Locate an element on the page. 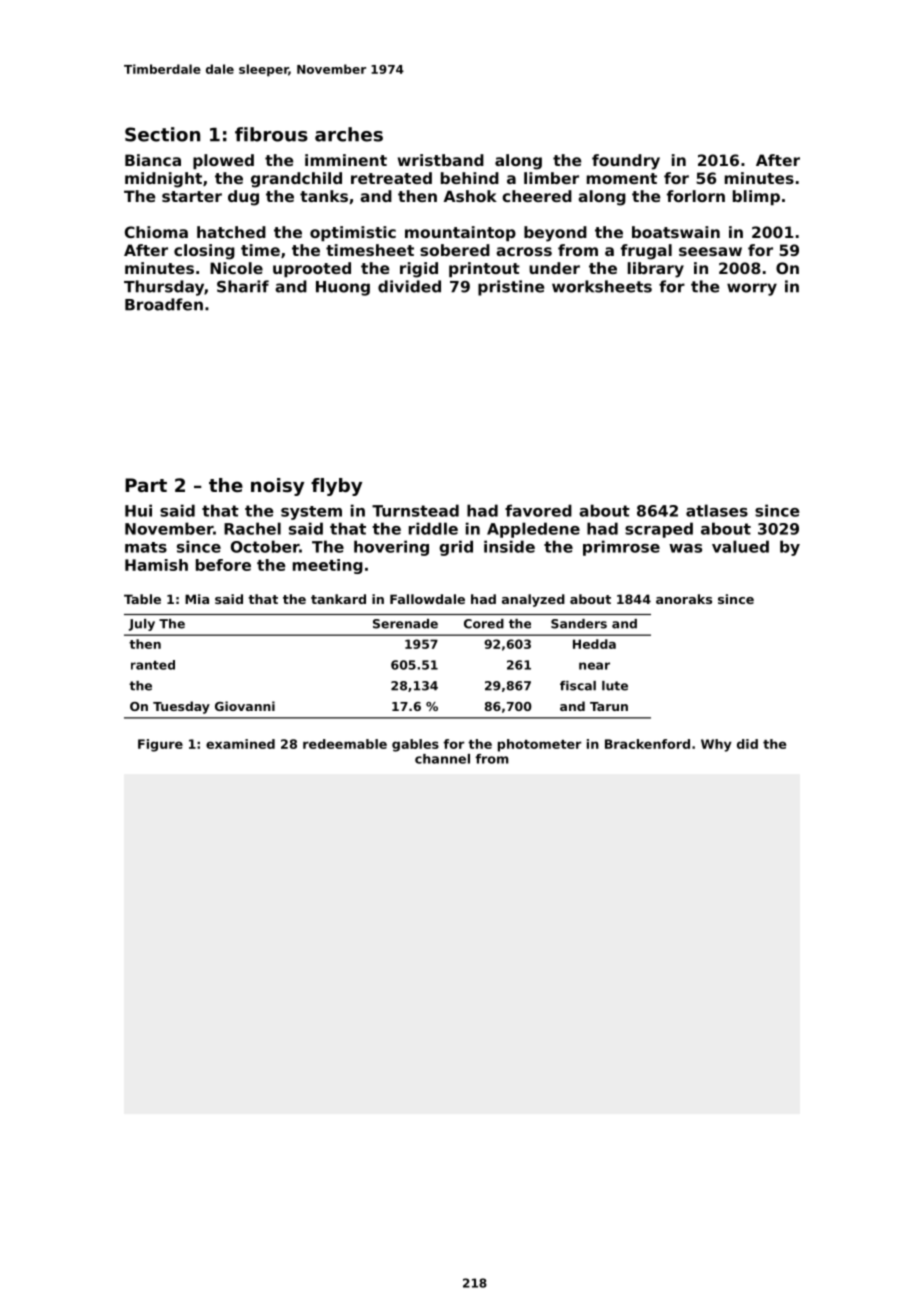 This page has width=924, height=1308. grid is located at coordinates (456, 548).
